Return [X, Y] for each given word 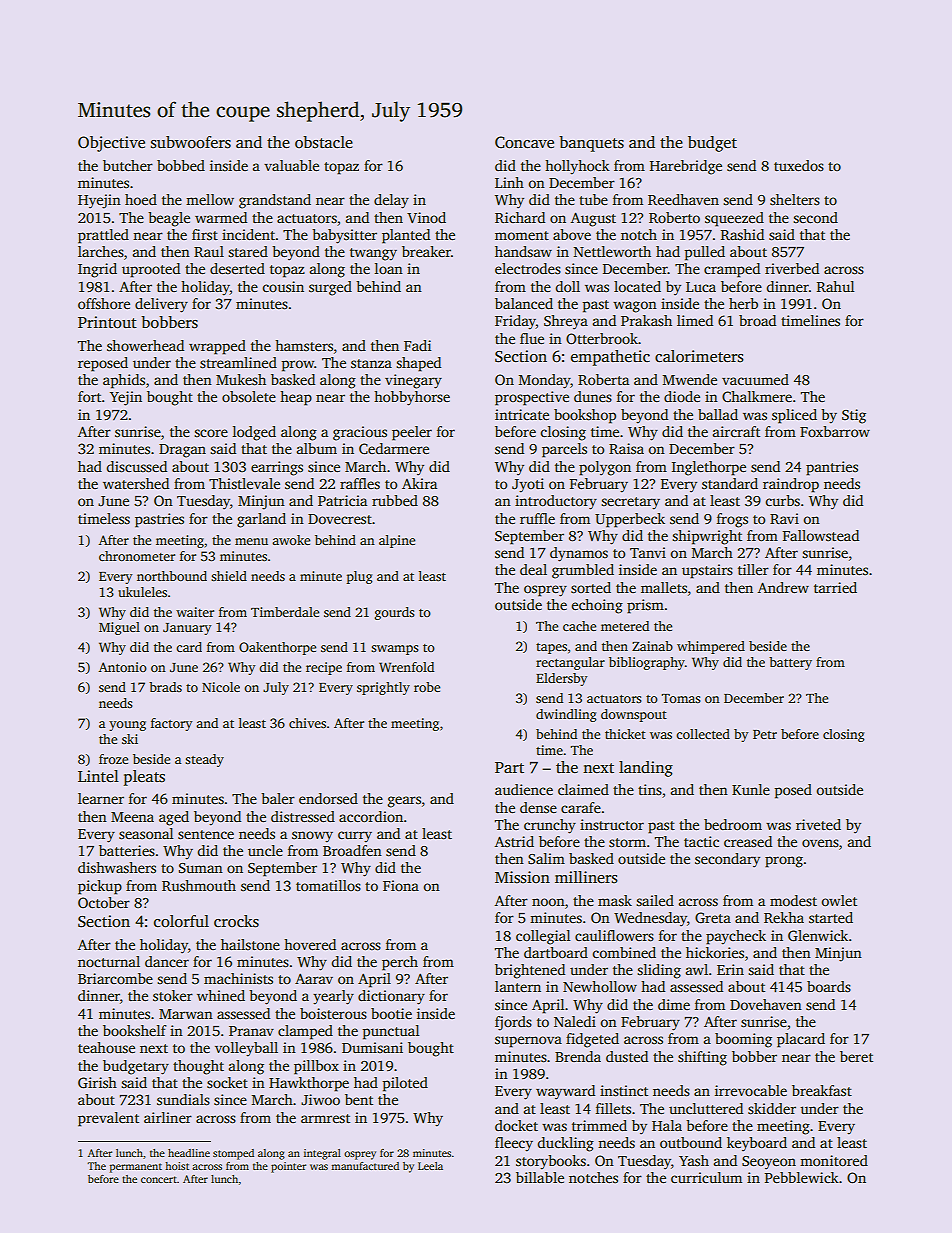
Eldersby [561, 679]
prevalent [108, 1119]
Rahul [835, 286]
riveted [818, 824]
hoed [141, 199]
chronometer [137, 556]
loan [388, 268]
